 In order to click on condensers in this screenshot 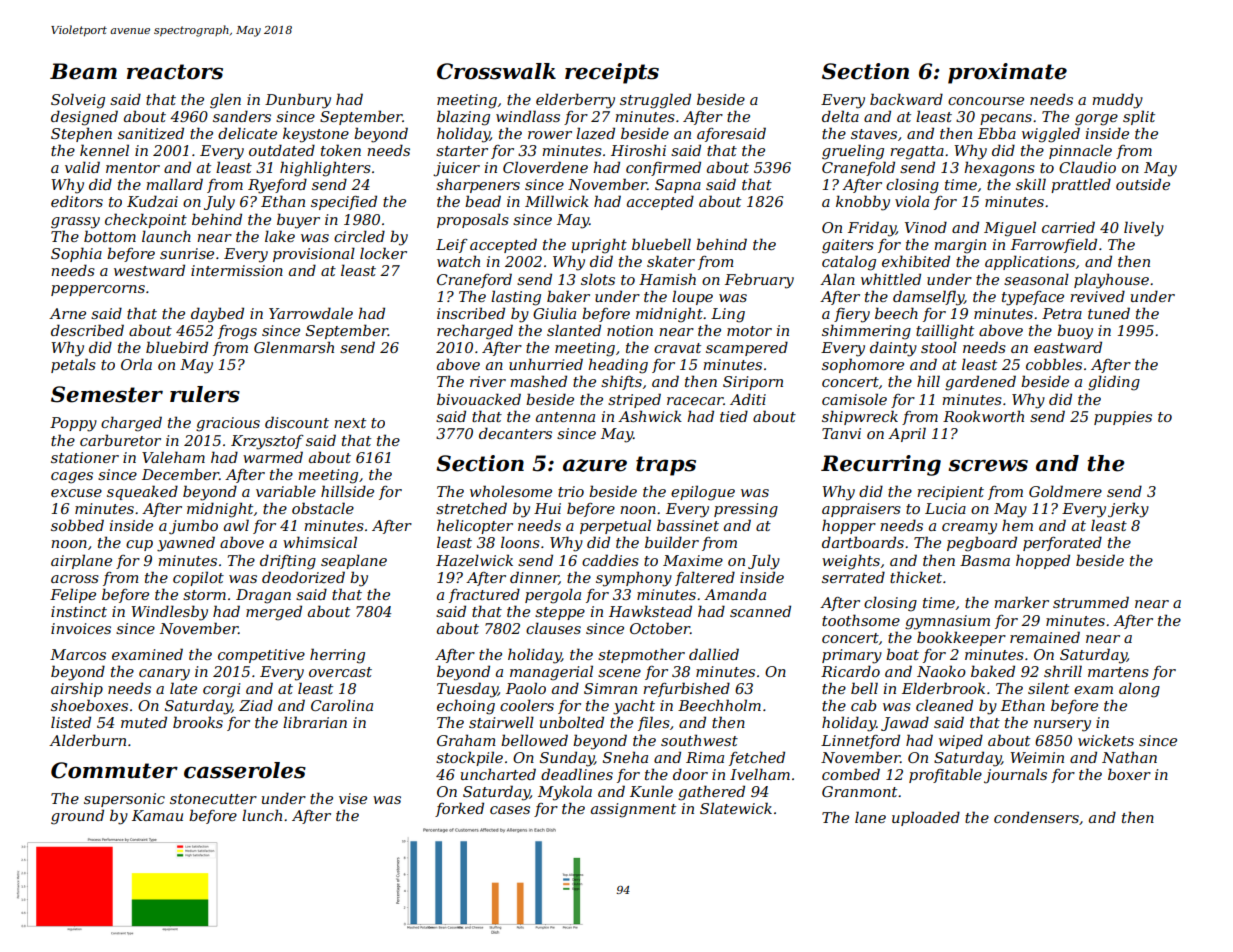, I will do `click(1036, 817)`.
